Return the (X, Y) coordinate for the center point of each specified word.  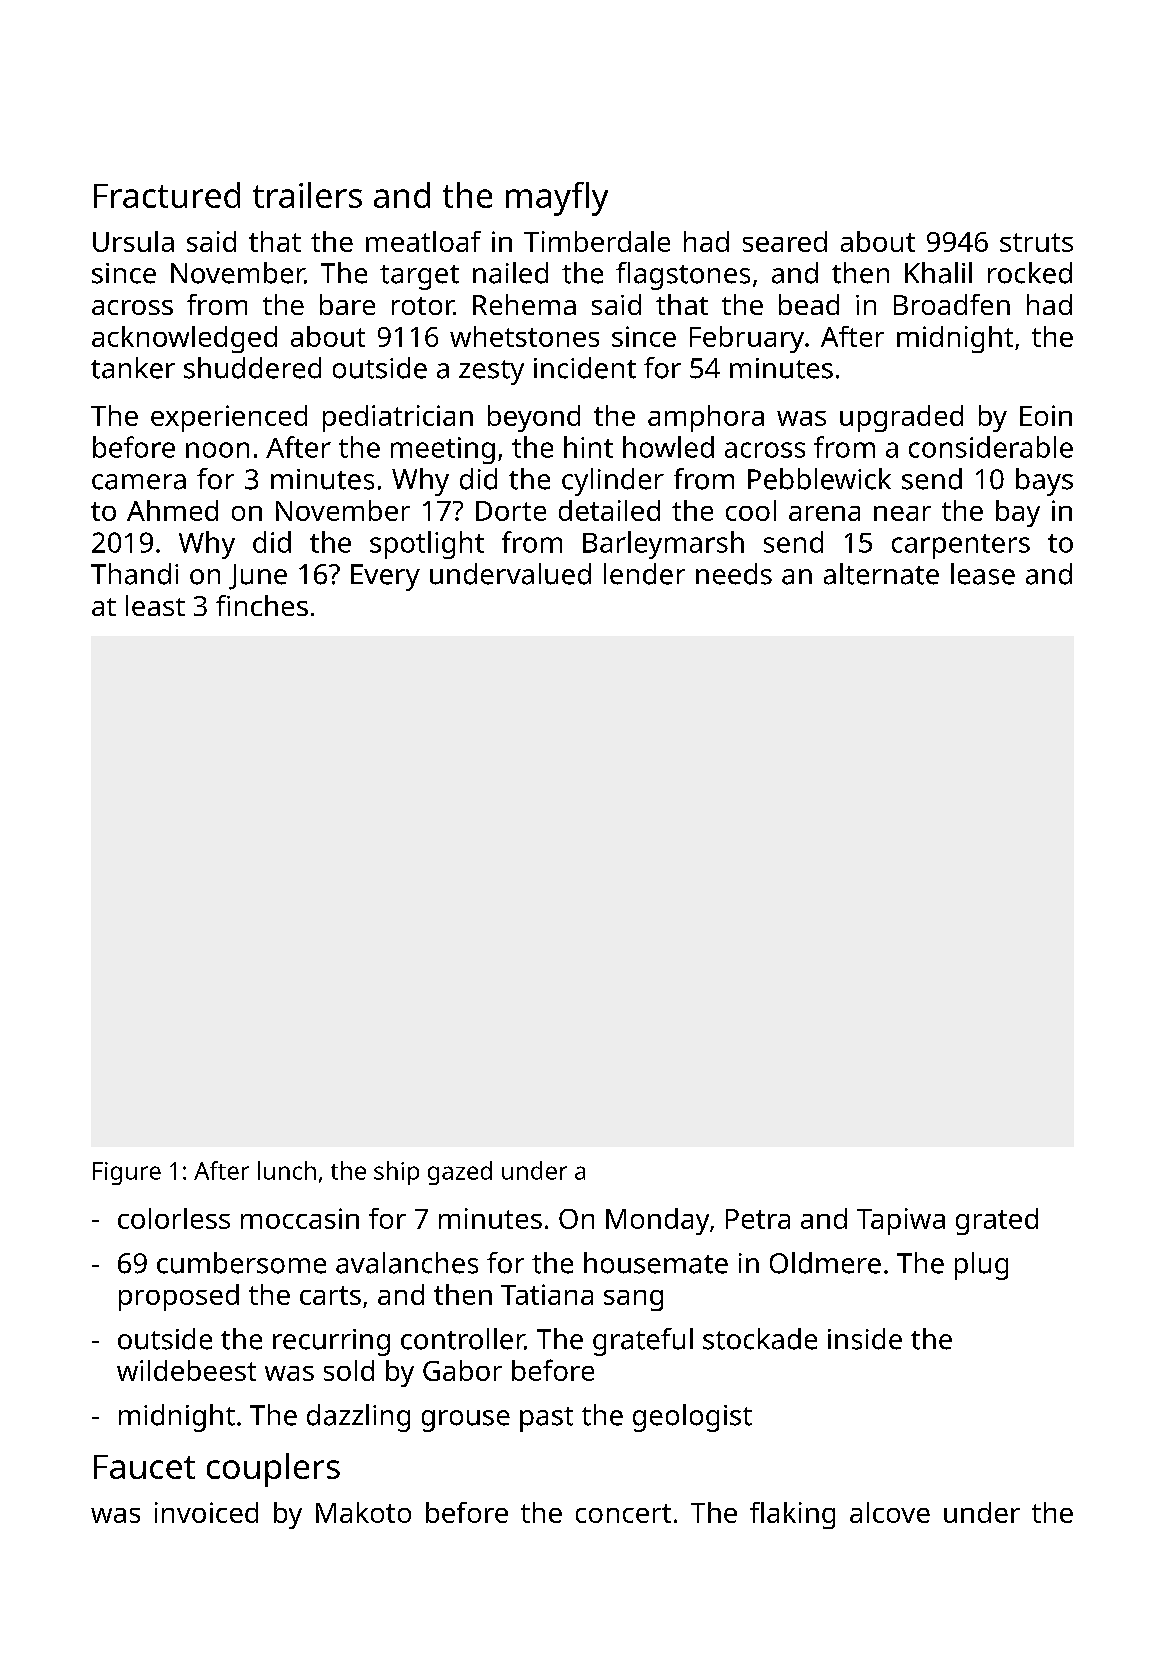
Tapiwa (901, 1221)
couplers (273, 1470)
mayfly (557, 199)
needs (734, 574)
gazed (460, 1173)
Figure (127, 1173)
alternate (881, 574)
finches (262, 605)
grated (997, 1221)
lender (644, 574)
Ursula (133, 241)
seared (785, 241)
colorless (174, 1218)
